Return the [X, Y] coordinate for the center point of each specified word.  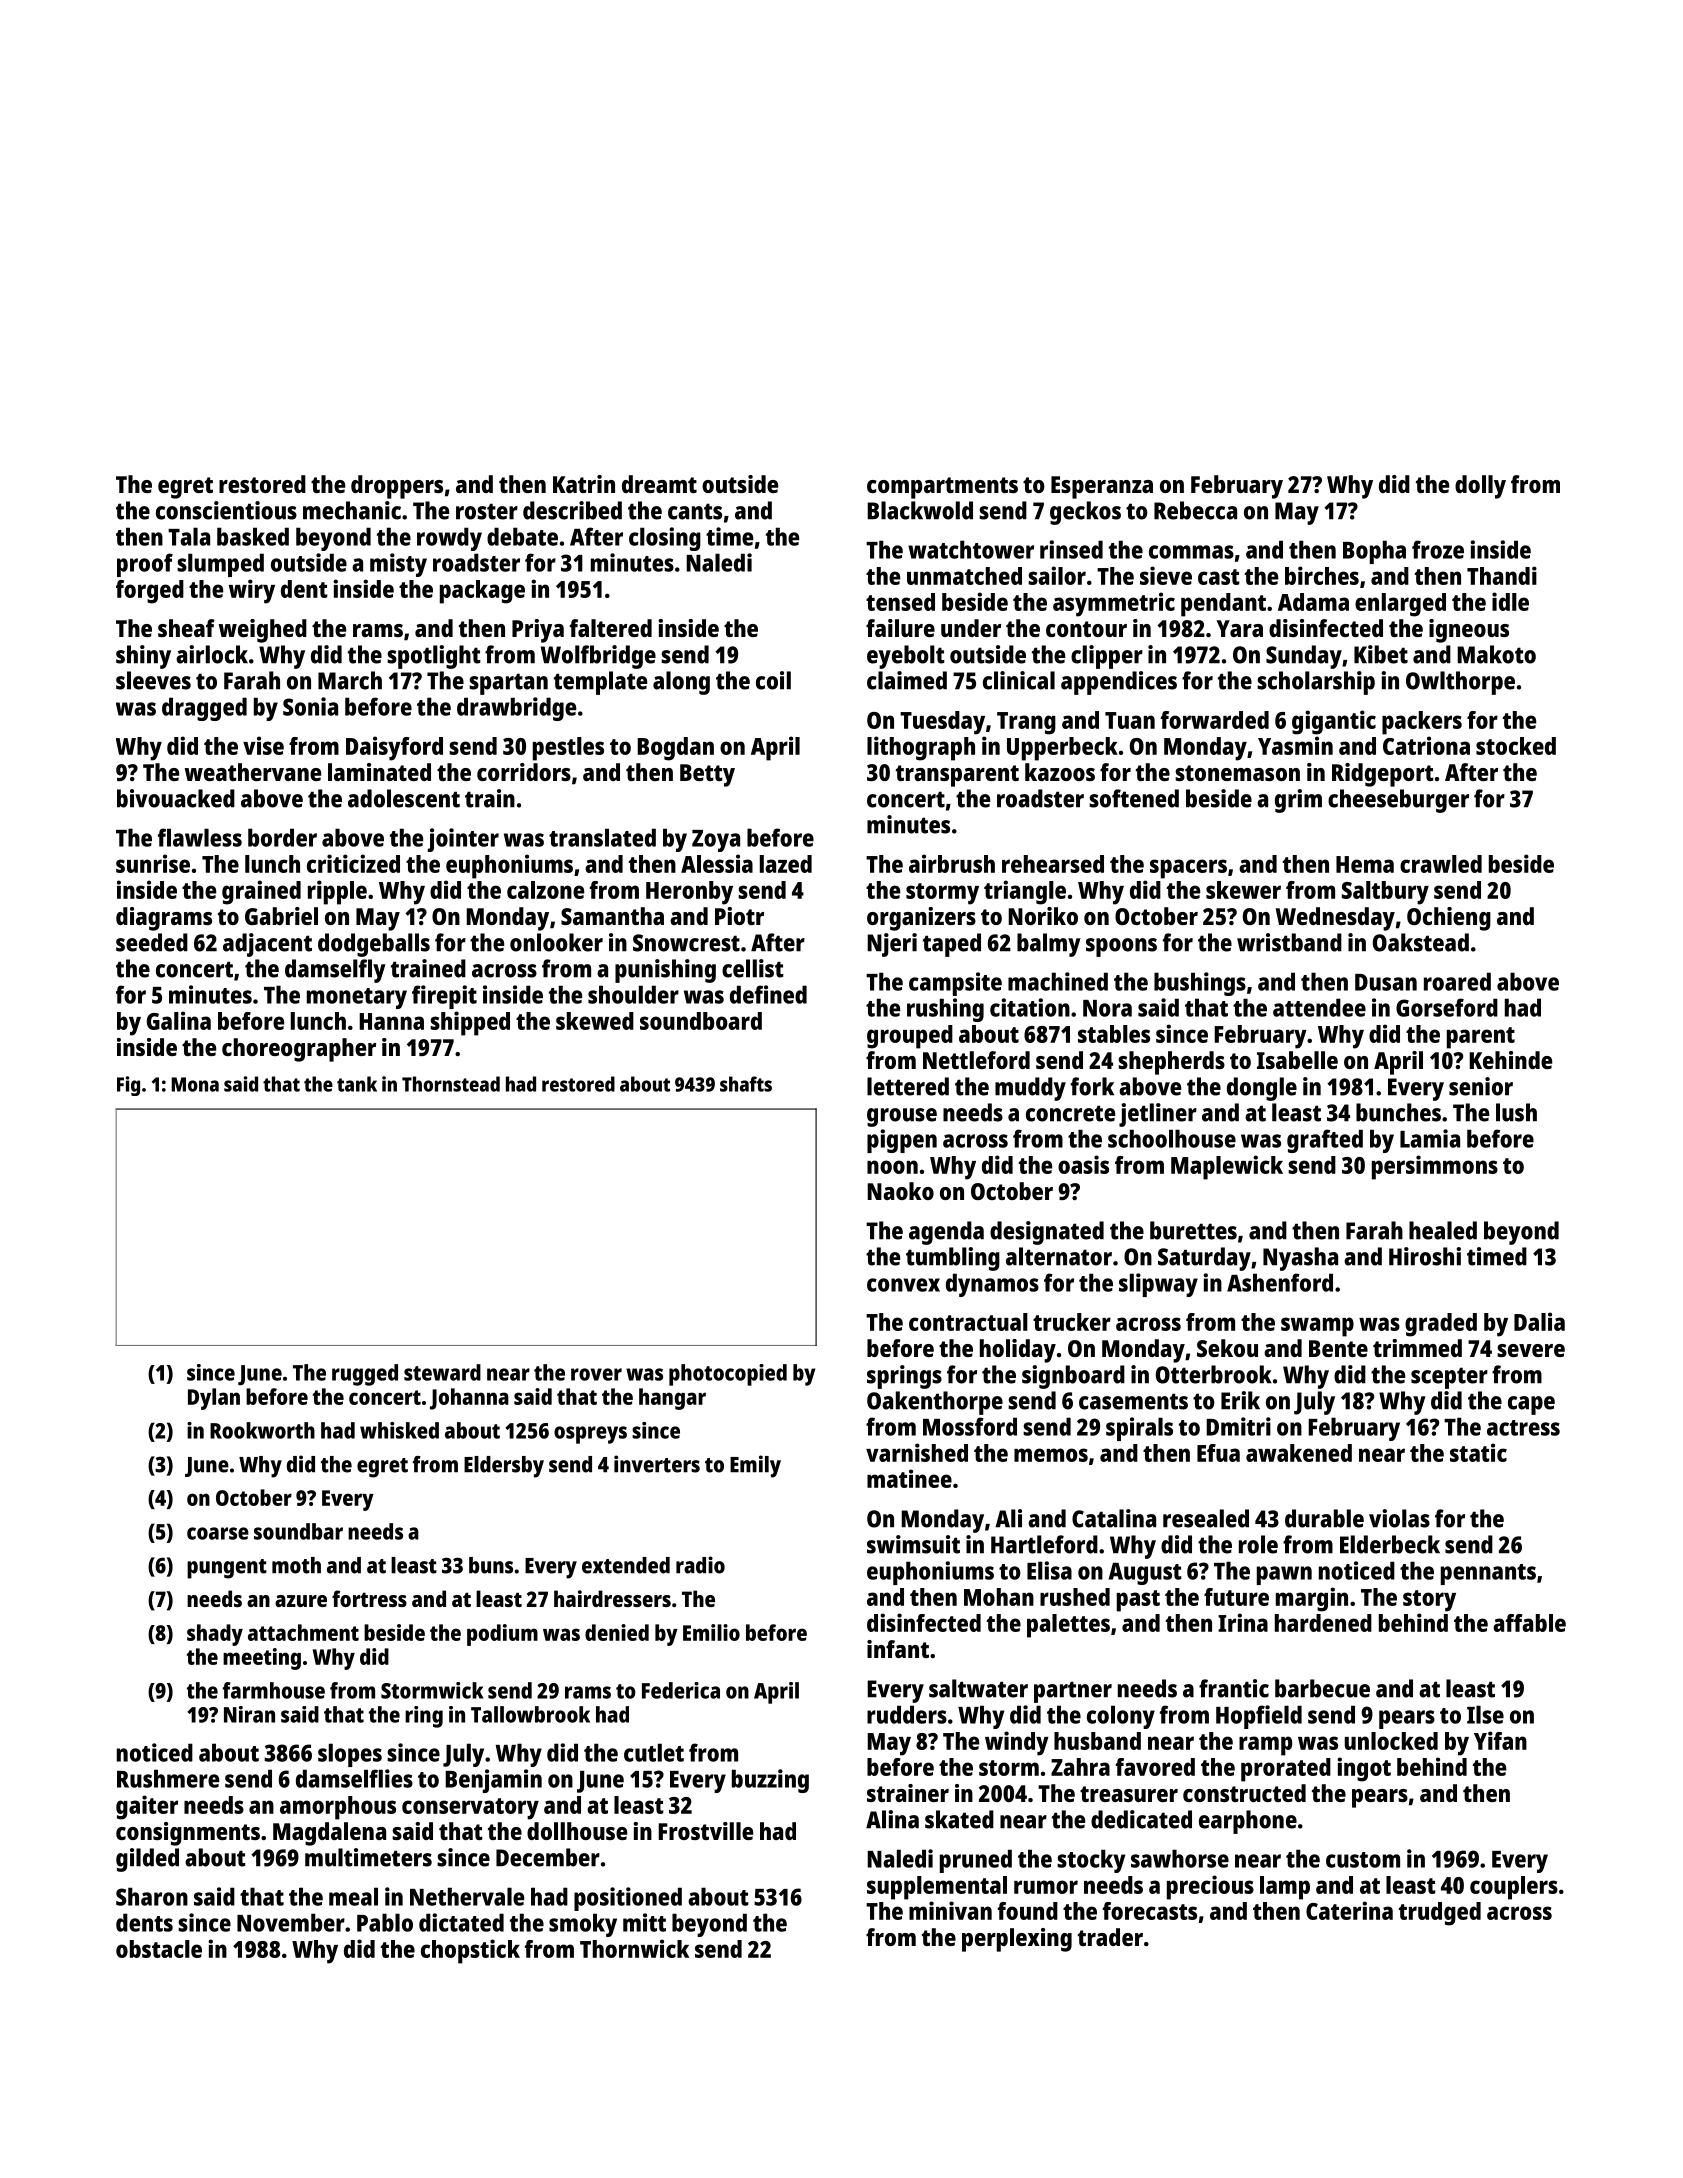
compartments [942, 488]
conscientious [226, 510]
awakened [1299, 1453]
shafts [746, 1084]
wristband [1289, 942]
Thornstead [451, 1084]
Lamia [1430, 1138]
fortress [369, 1598]
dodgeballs [374, 945]
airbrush [952, 863]
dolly [1480, 487]
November [291, 1922]
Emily [755, 1466]
